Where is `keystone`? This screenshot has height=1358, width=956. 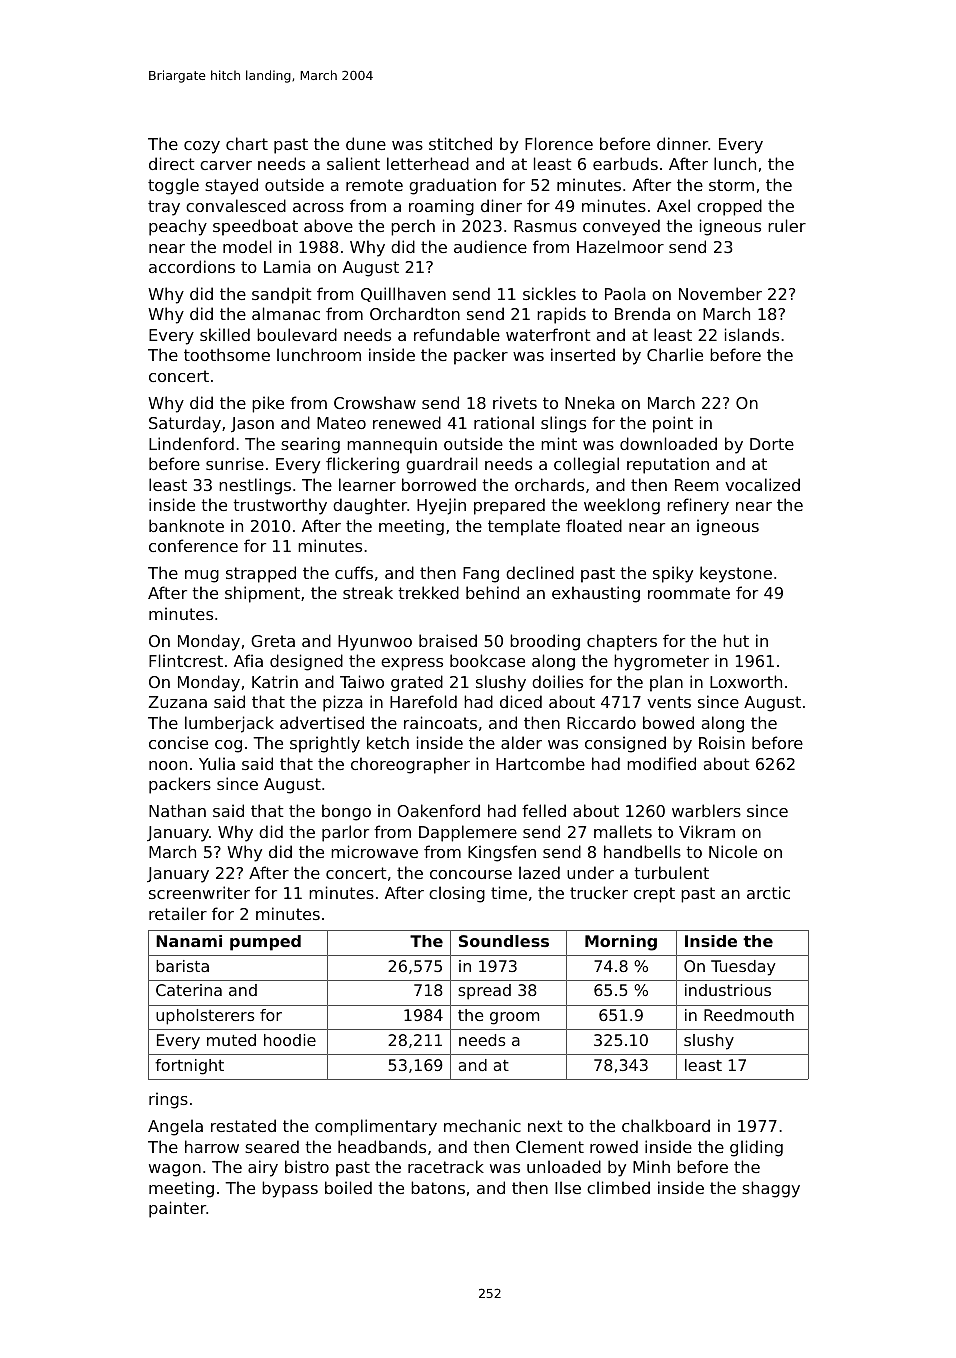
keystone is located at coordinates (736, 574).
